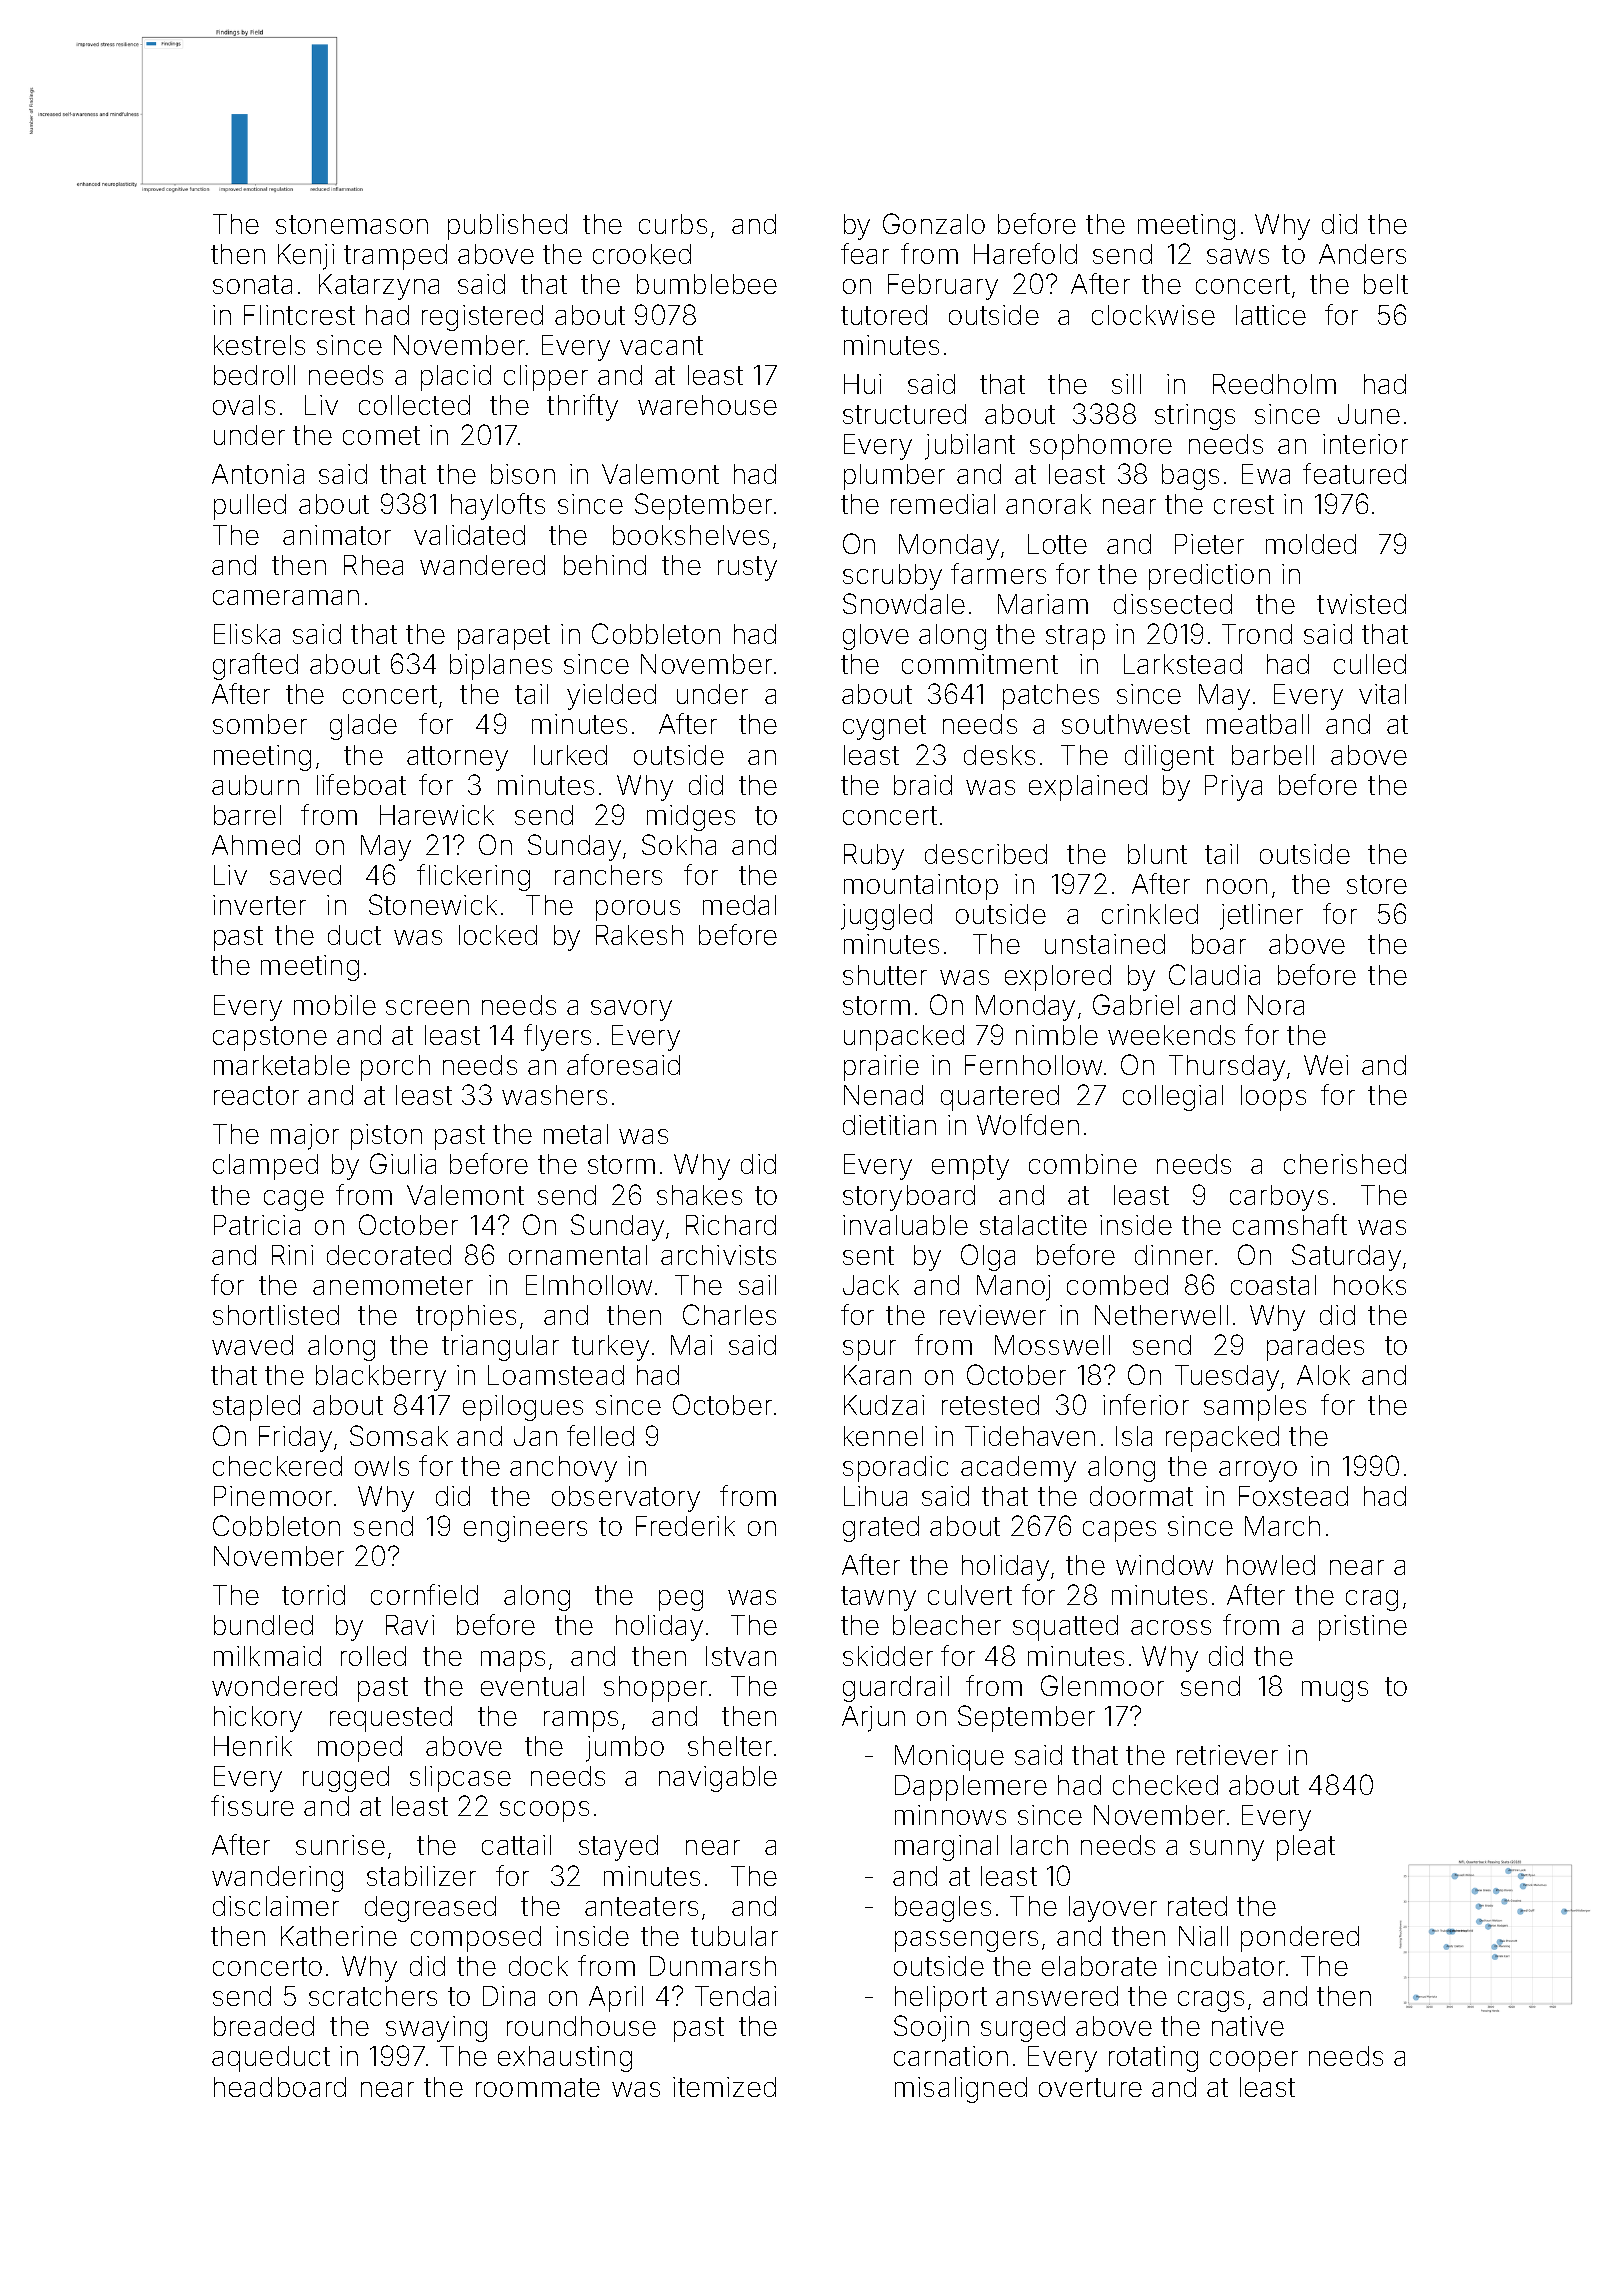 This page has width=1620, height=2292. What do you see at coordinates (875, 1496) in the page?
I see `Lihua` at bounding box center [875, 1496].
